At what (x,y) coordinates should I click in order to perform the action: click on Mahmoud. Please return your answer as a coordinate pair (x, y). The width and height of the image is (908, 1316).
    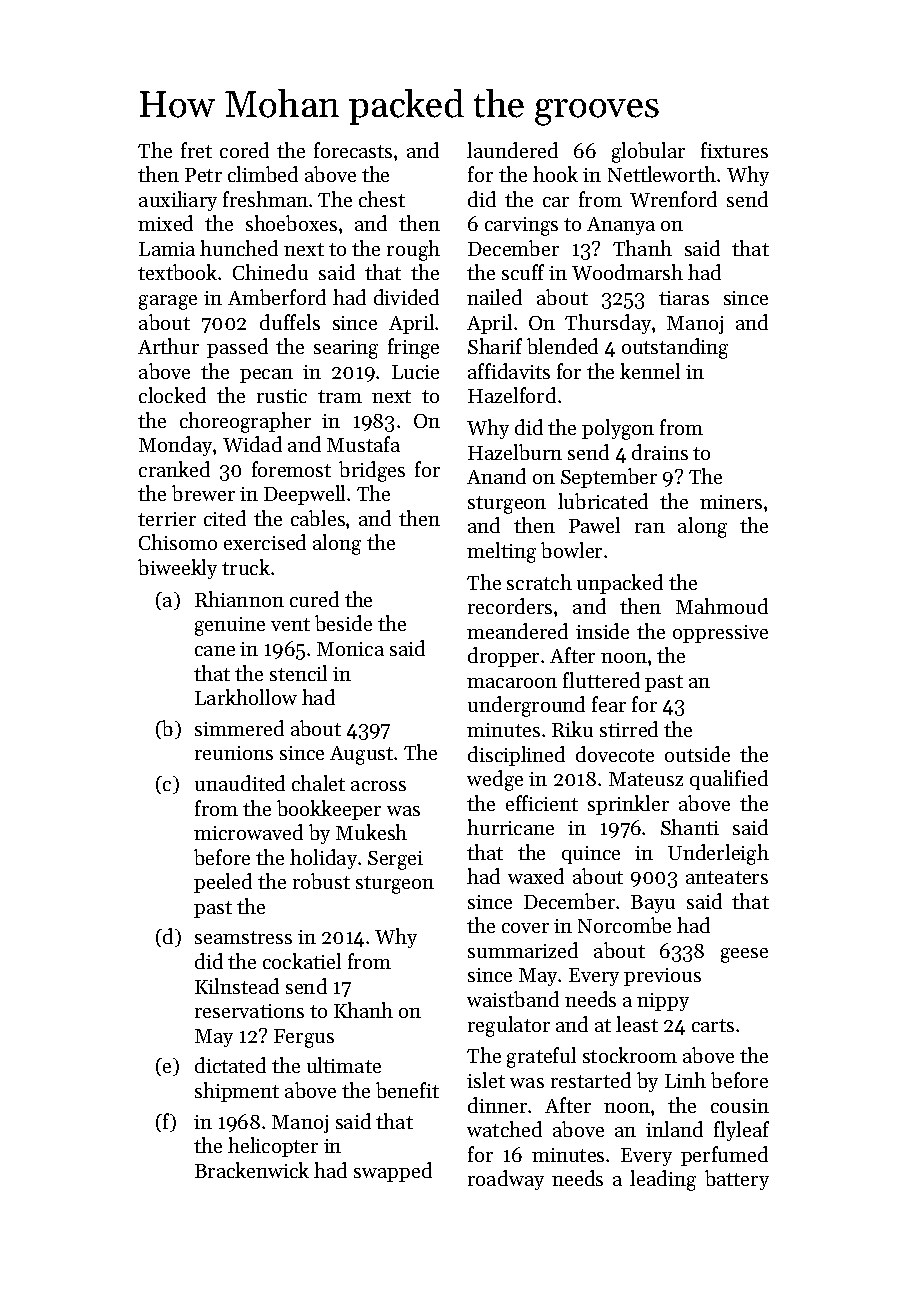
    Looking at the image, I should click on (722, 606).
